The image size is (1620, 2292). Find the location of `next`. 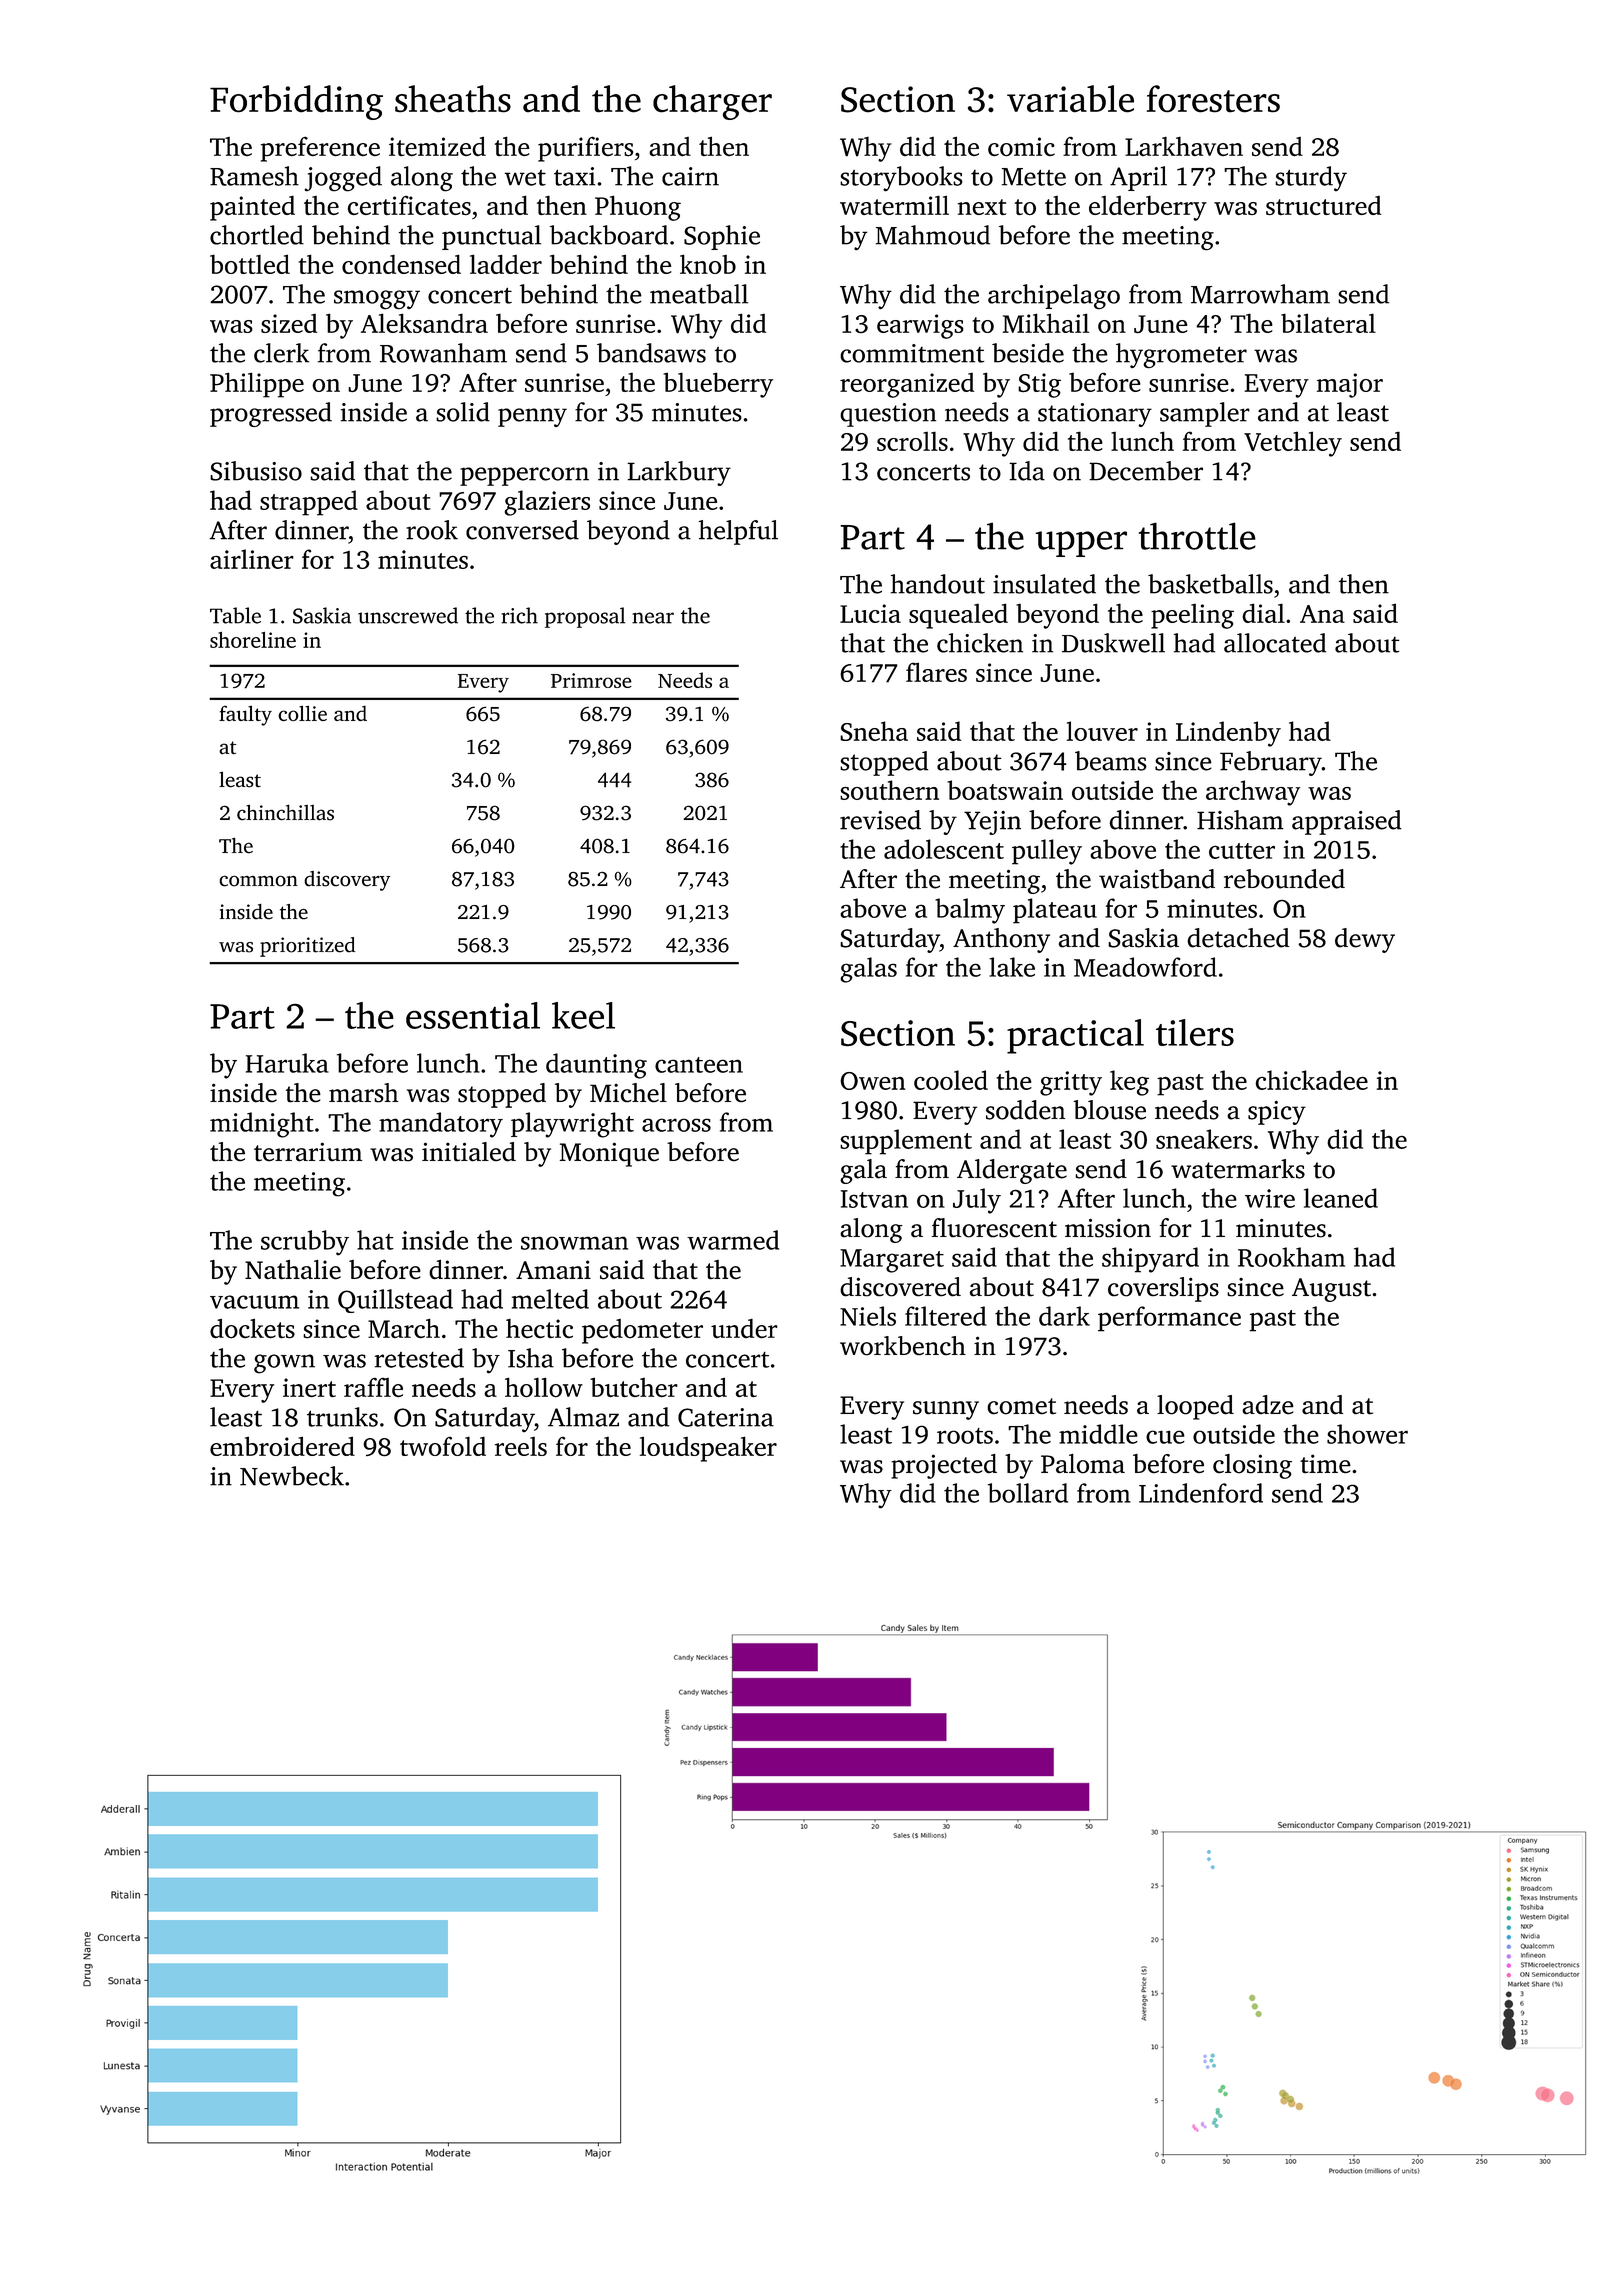

next is located at coordinates (982, 207).
